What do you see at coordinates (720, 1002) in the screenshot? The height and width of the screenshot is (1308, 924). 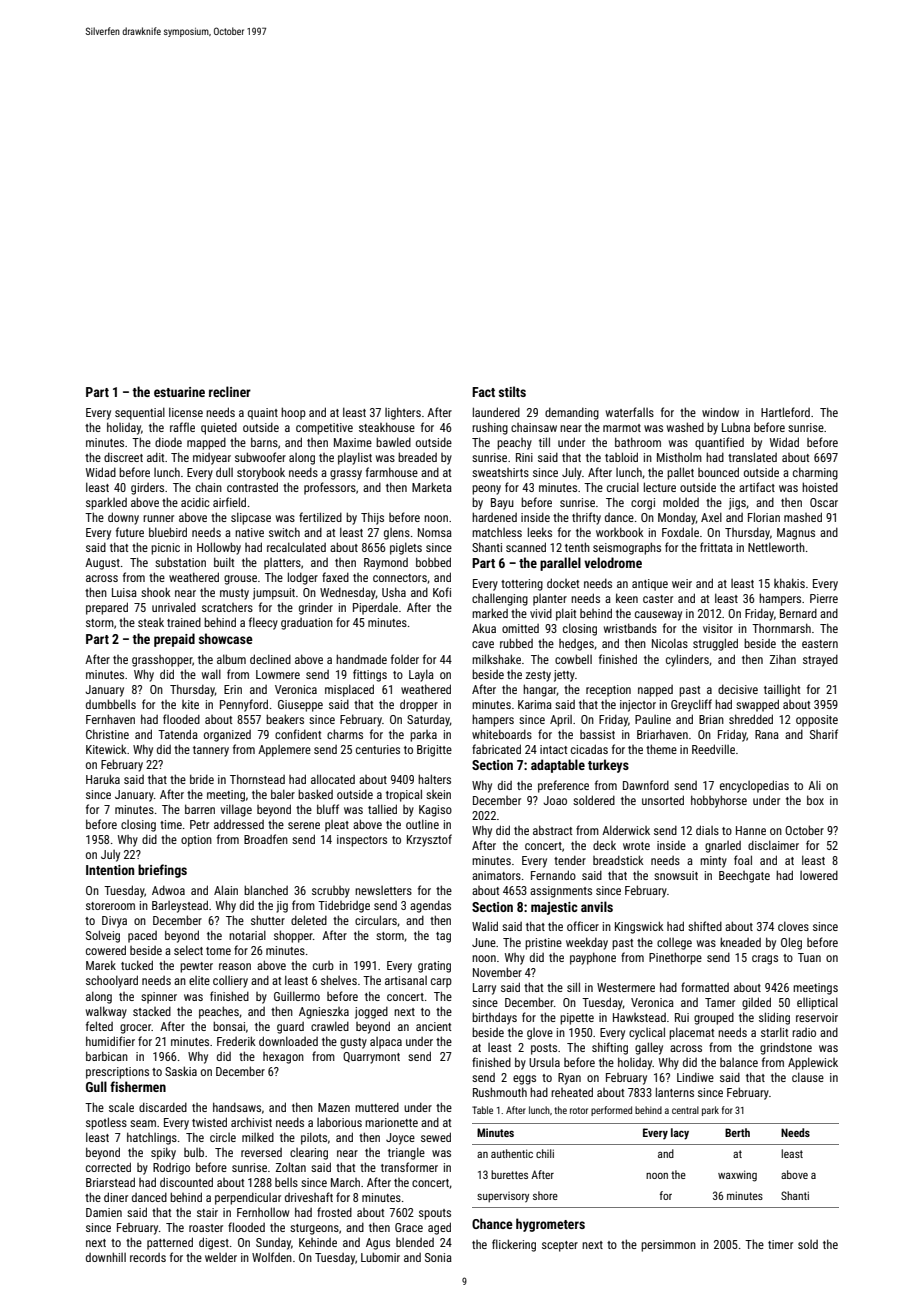 I see `Tamer` at bounding box center [720, 1002].
